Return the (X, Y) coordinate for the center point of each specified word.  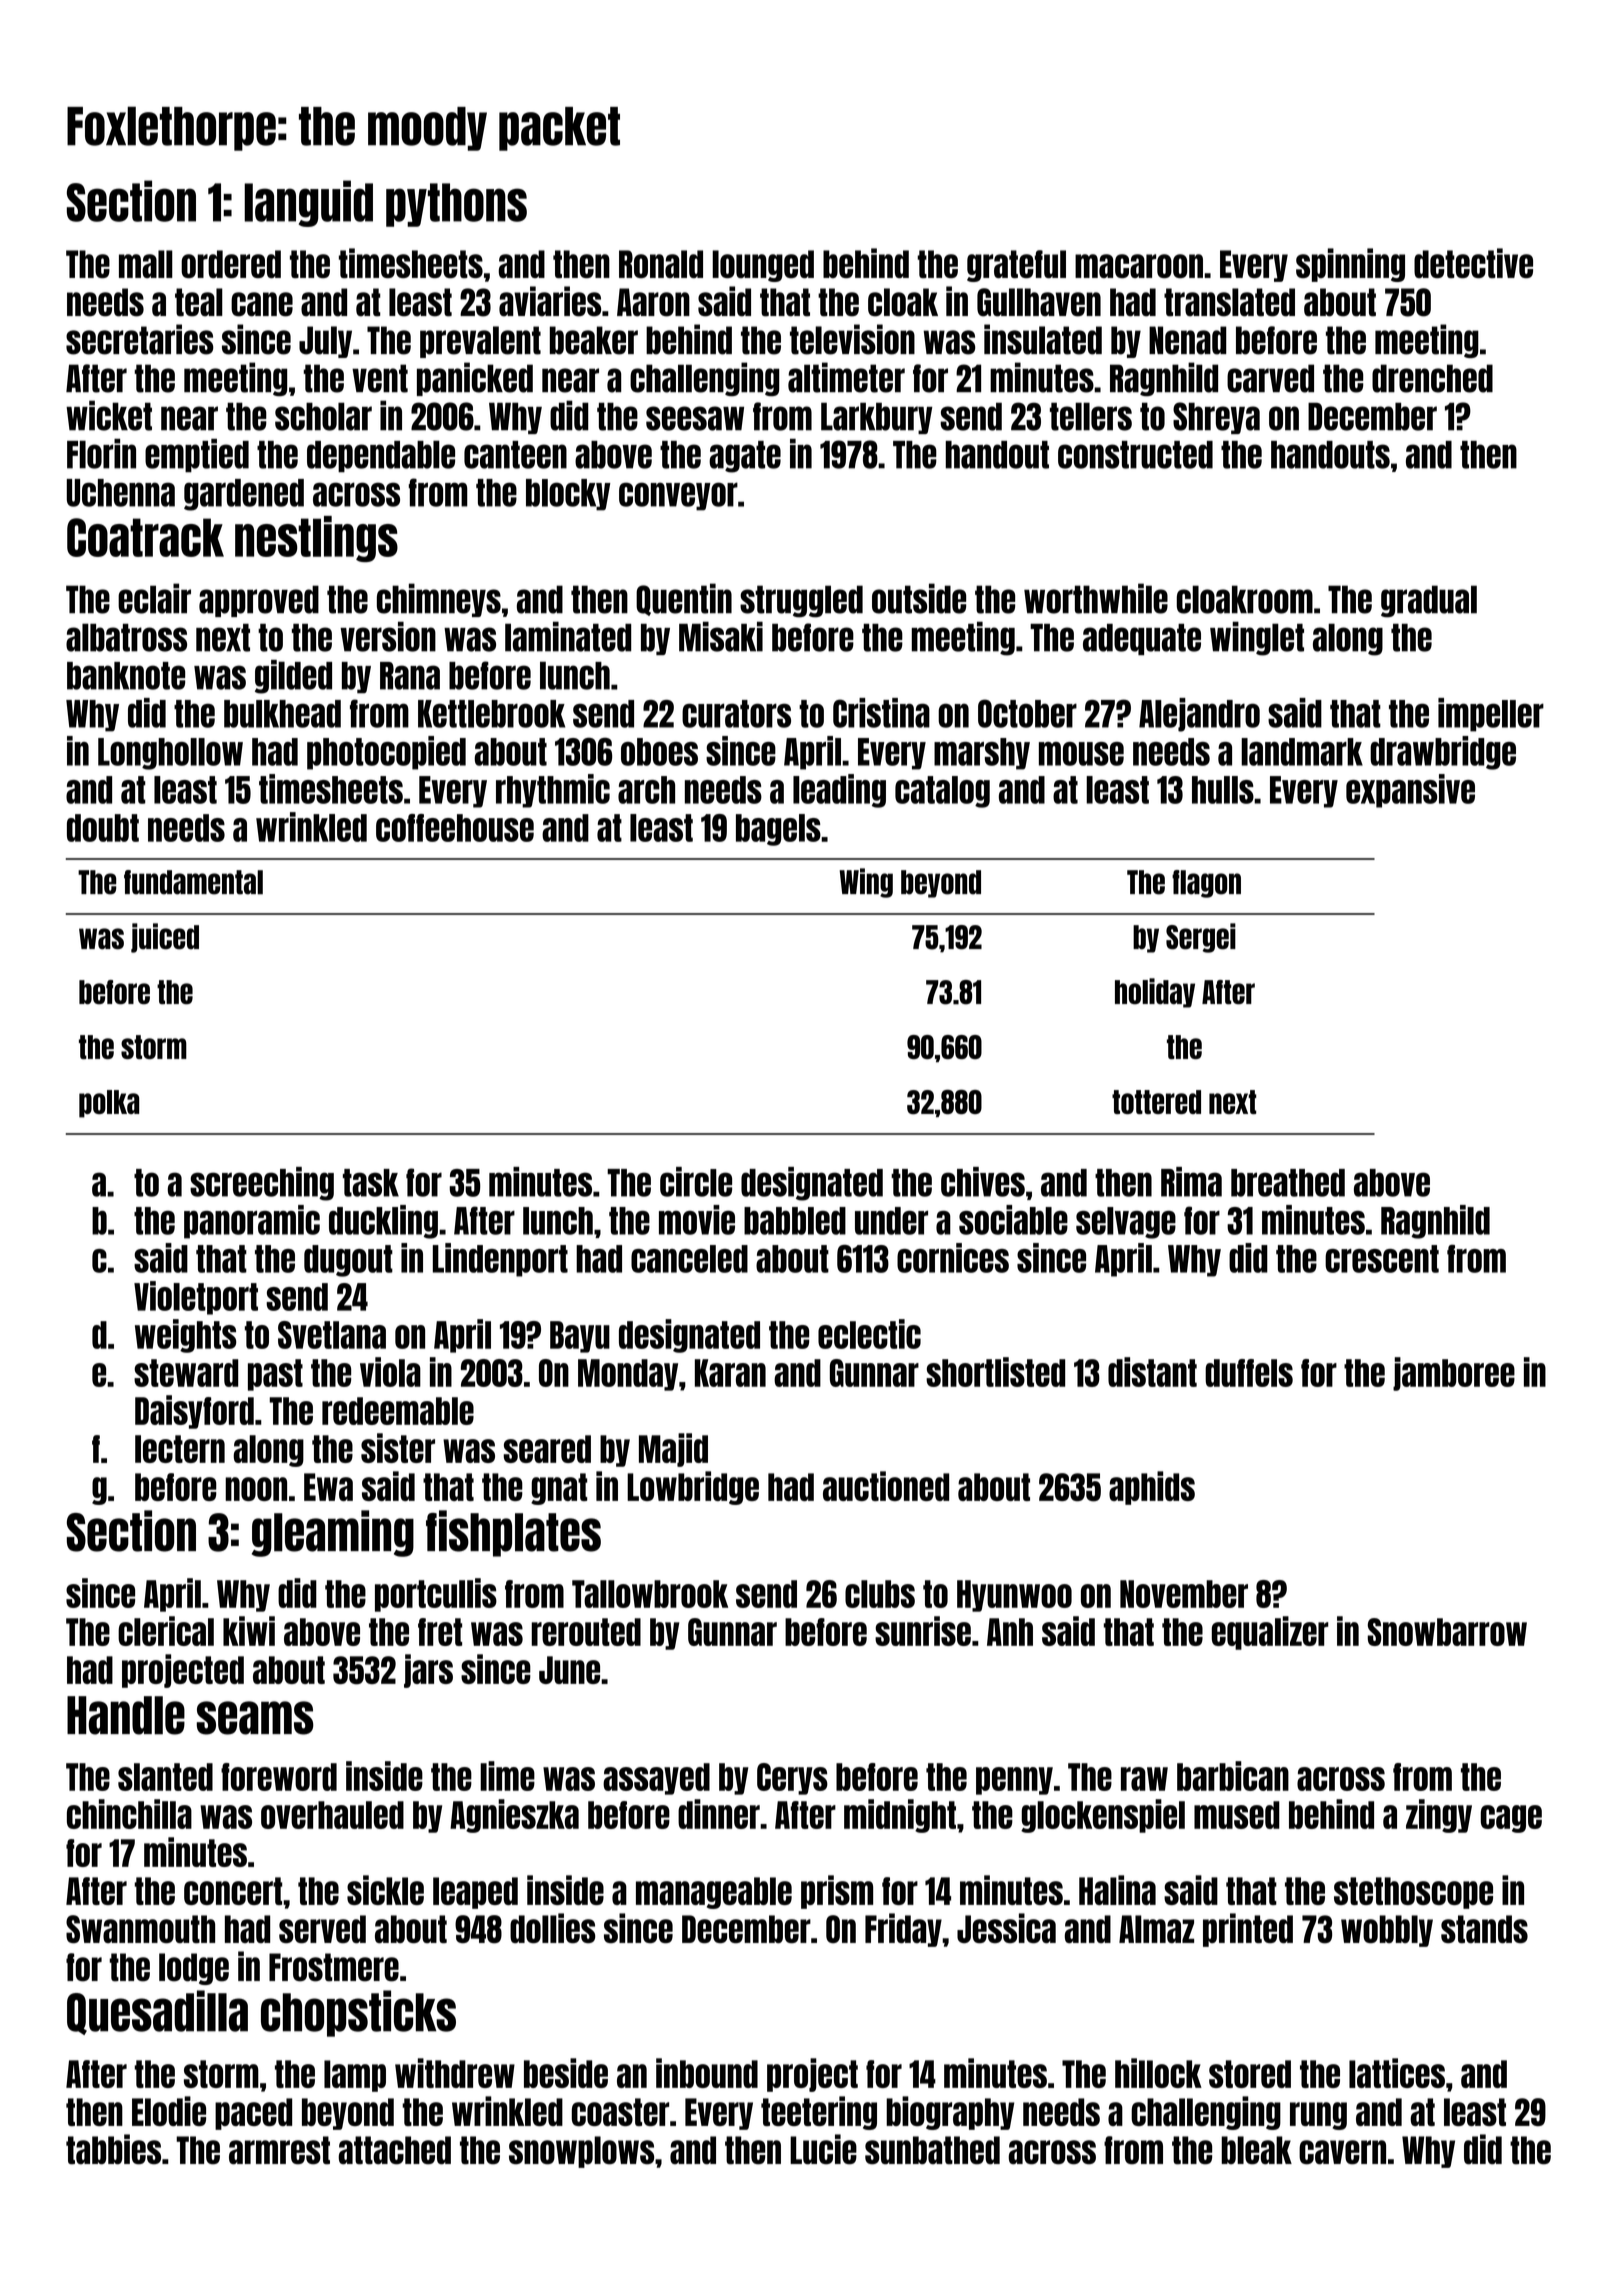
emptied (197, 455)
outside (919, 598)
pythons (456, 205)
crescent (1382, 1259)
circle (696, 1182)
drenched (1432, 378)
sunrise (923, 1631)
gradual (1429, 601)
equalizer (1270, 1633)
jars (428, 1671)
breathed (1288, 1183)
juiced (165, 938)
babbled (795, 1221)
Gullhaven (1039, 302)
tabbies (113, 2149)
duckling (383, 1222)
